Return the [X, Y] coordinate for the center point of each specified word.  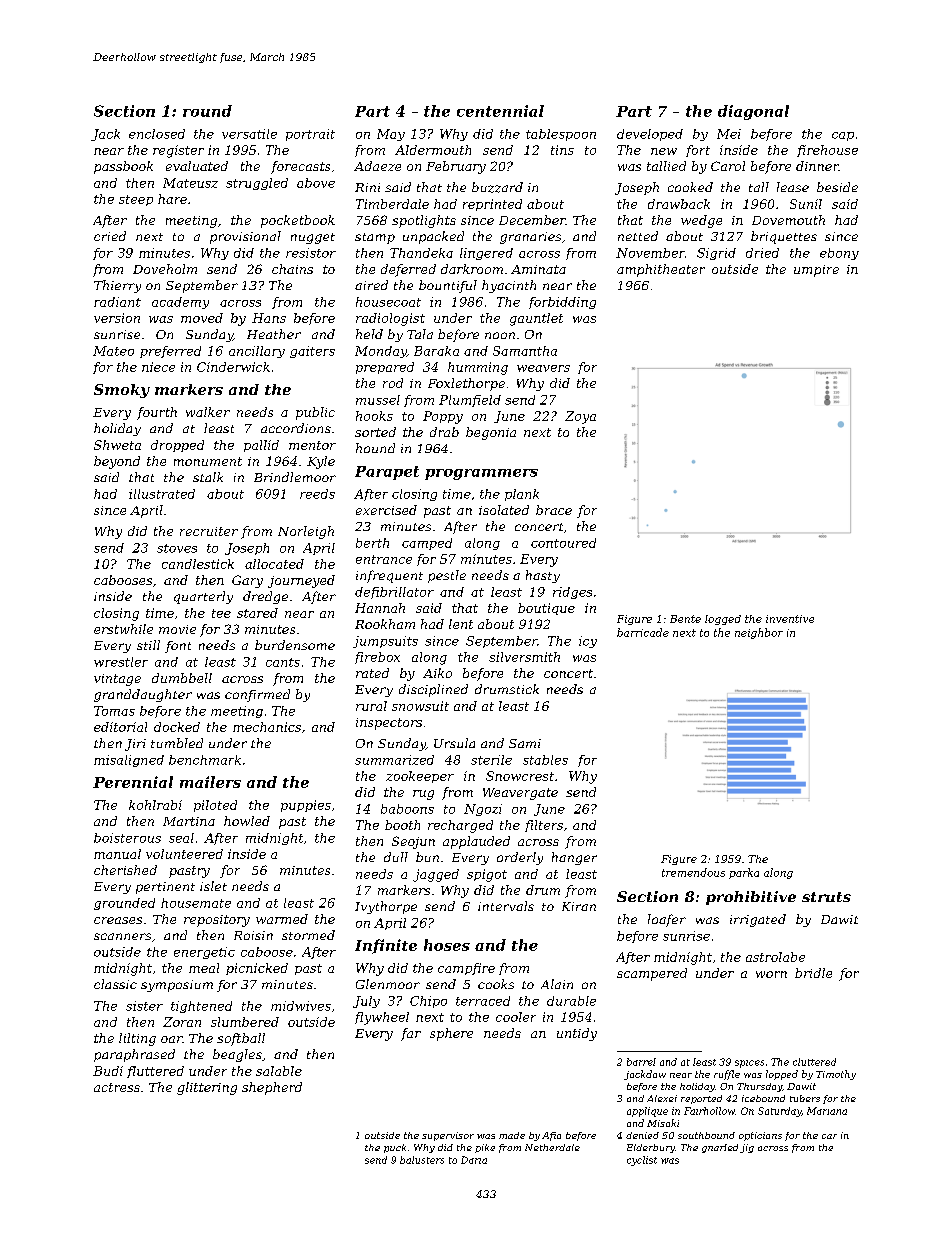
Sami [525, 743]
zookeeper [420, 777]
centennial [500, 111]
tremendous [693, 872]
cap [843, 136]
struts [826, 897]
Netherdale [552, 1147]
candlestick [198, 564]
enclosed [157, 134]
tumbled [177, 743]
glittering [207, 1088]
